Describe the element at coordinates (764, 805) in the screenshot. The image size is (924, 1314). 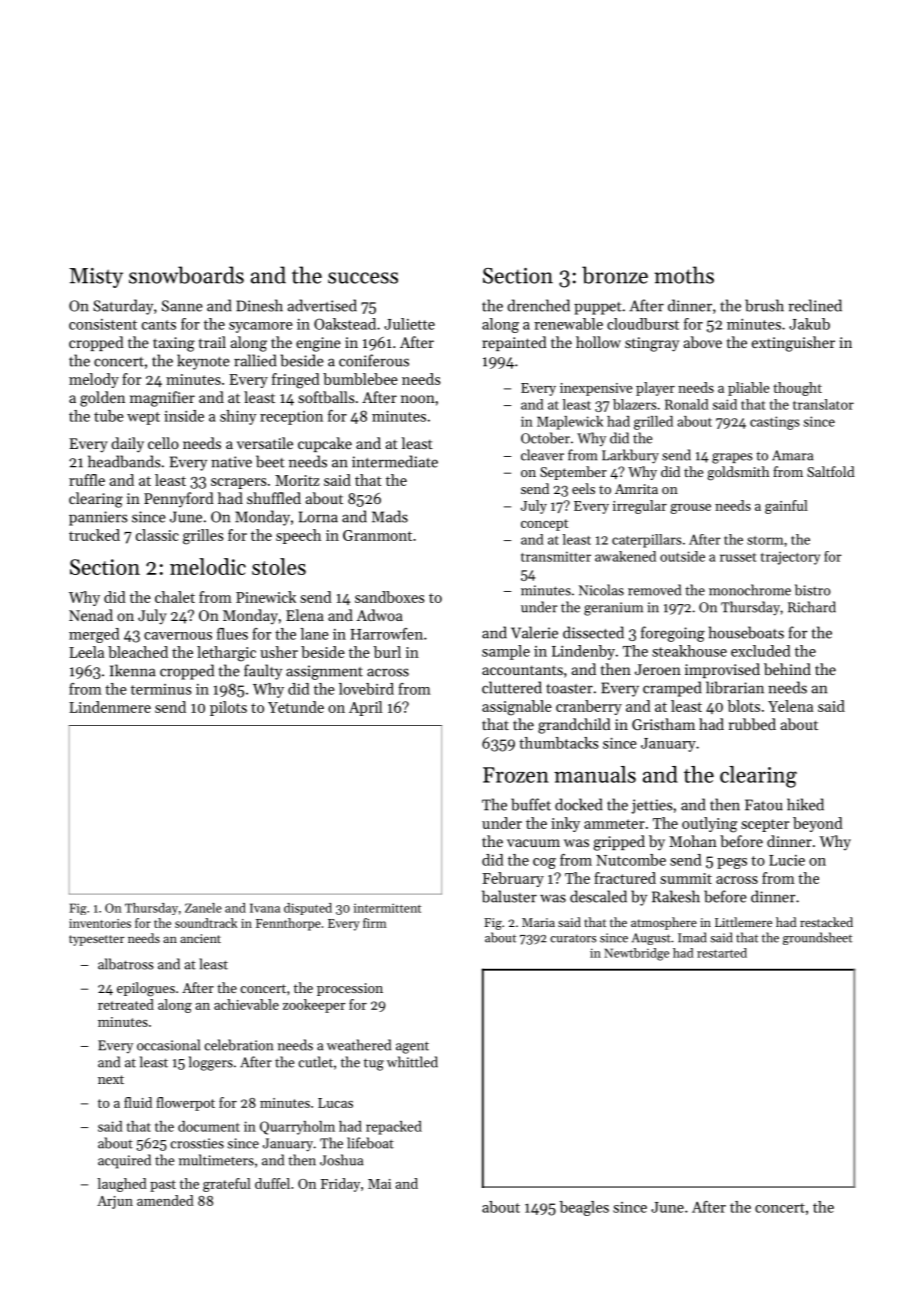
I see `Fatou` at that location.
